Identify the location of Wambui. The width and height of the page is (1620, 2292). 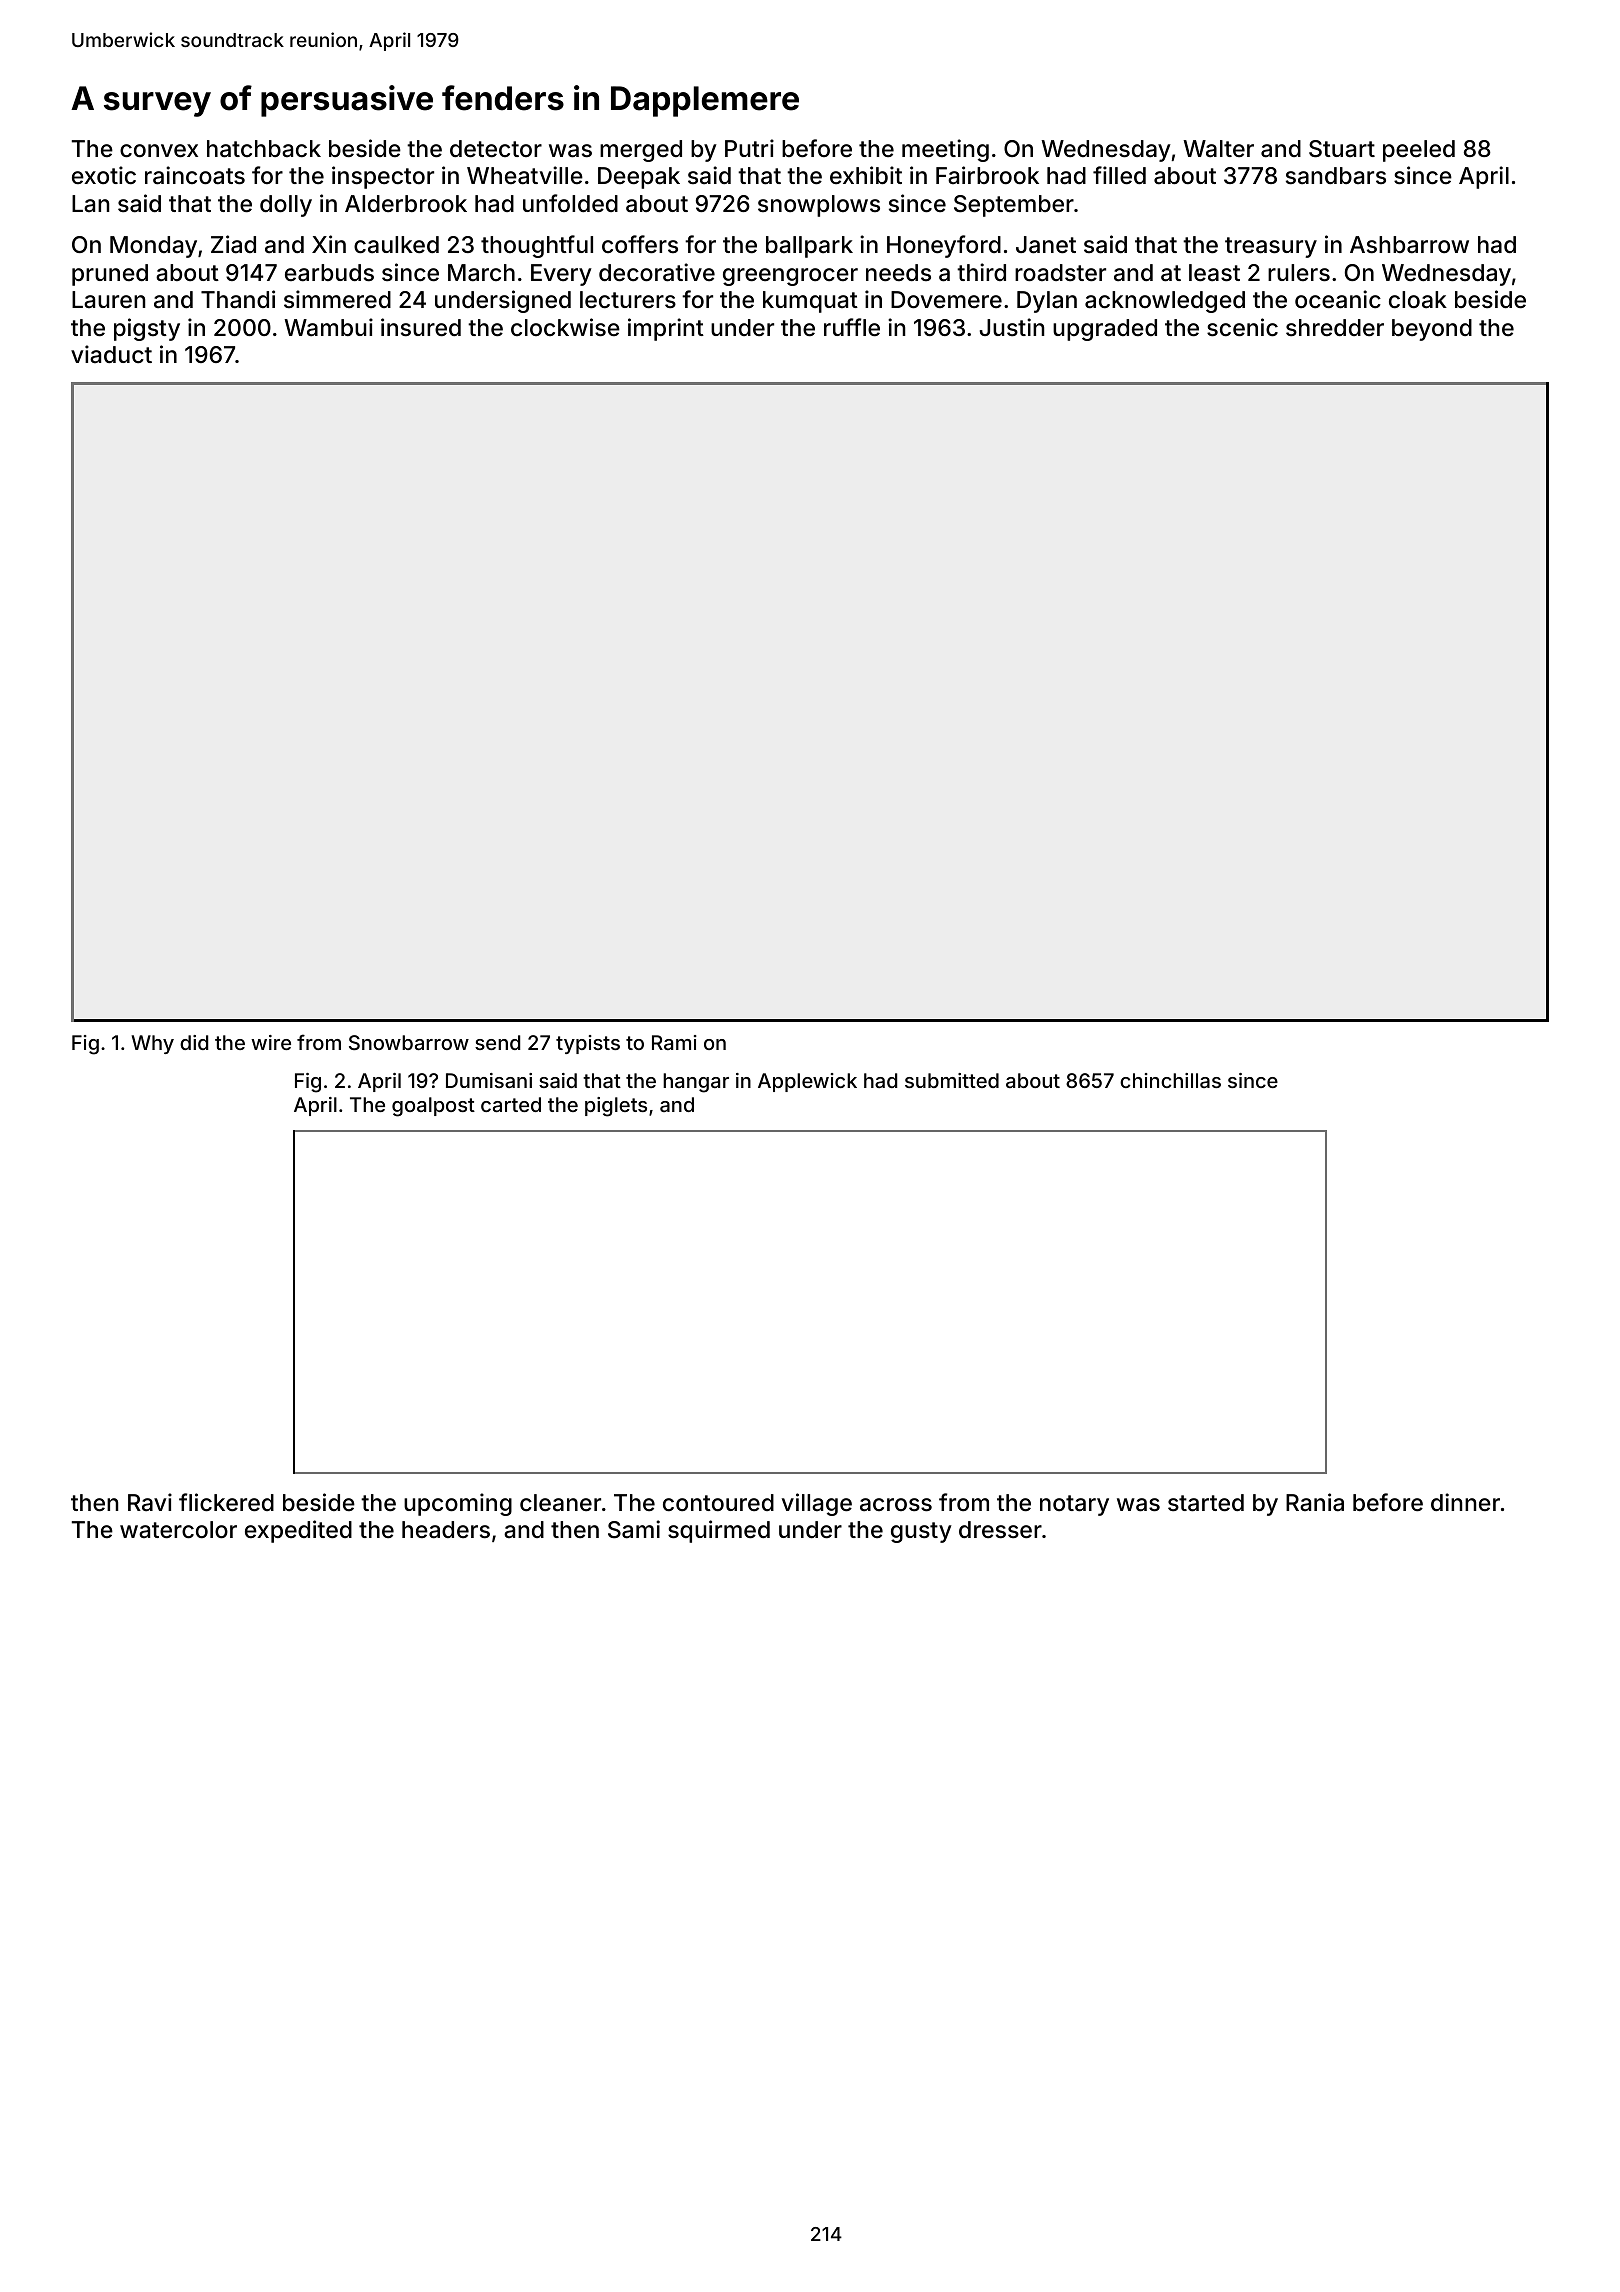
(328, 327).
